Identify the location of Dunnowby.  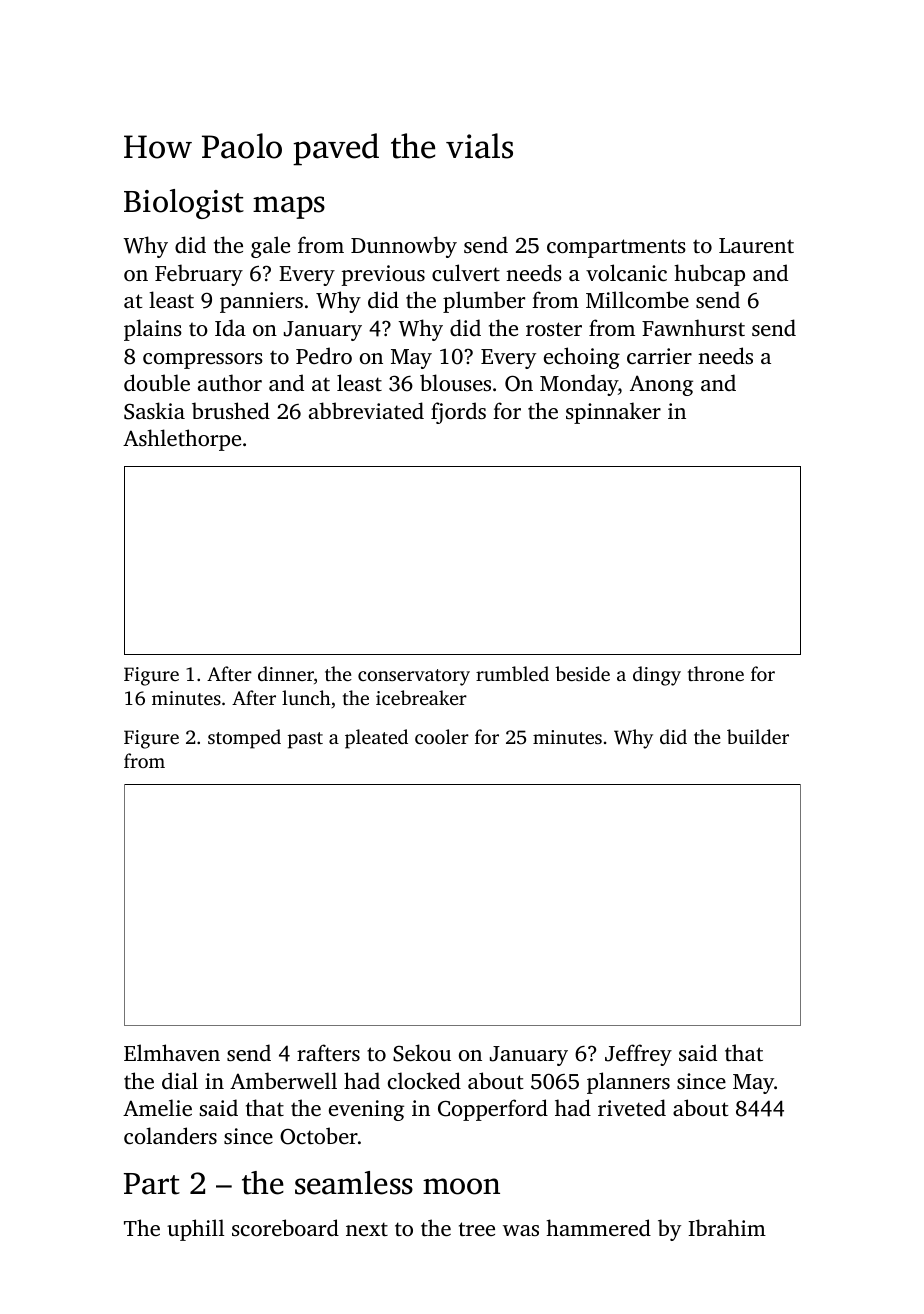
(404, 247).
